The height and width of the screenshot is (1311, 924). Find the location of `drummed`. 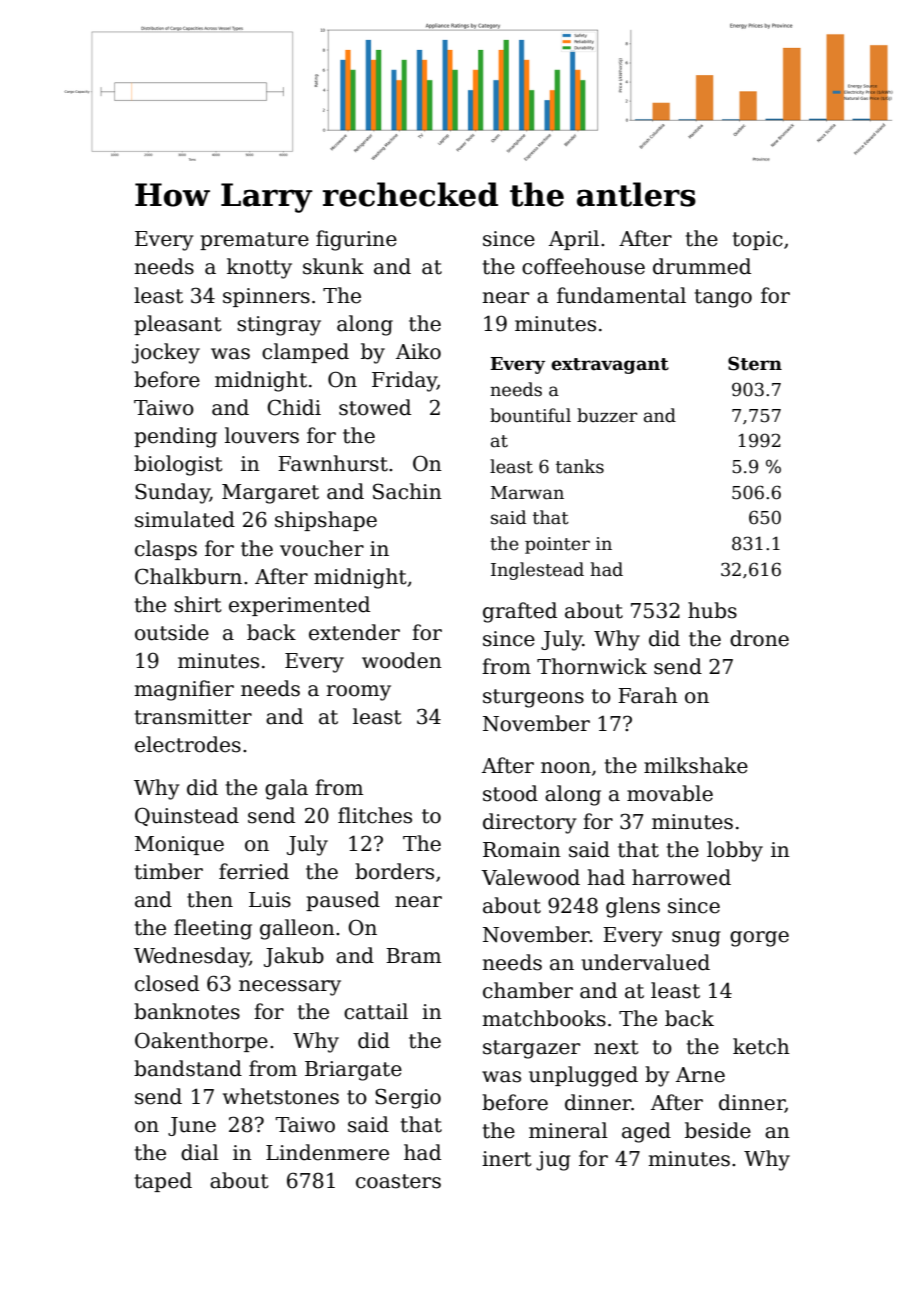

drummed is located at coordinates (702, 266).
